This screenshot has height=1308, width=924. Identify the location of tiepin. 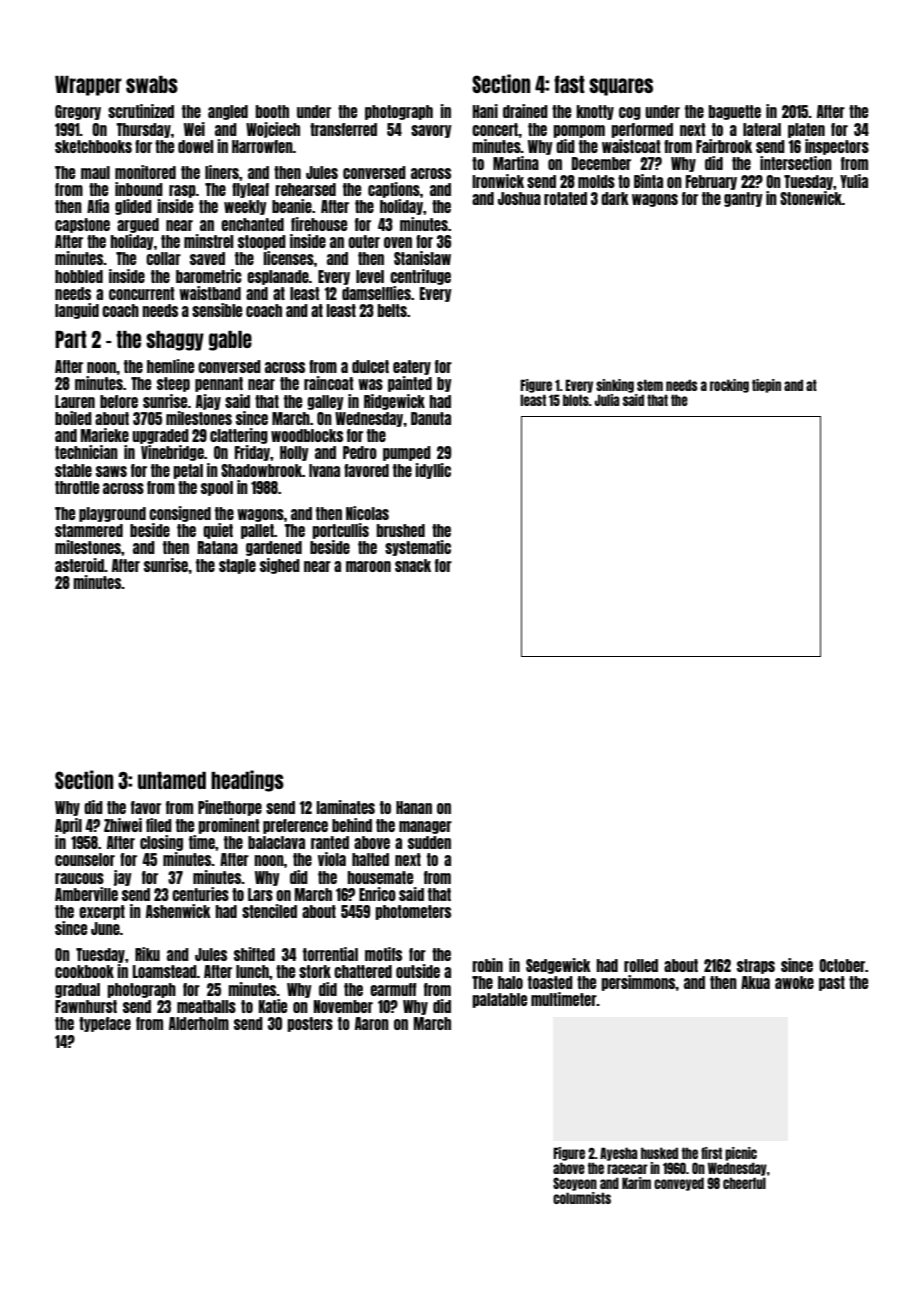
(766, 386).
